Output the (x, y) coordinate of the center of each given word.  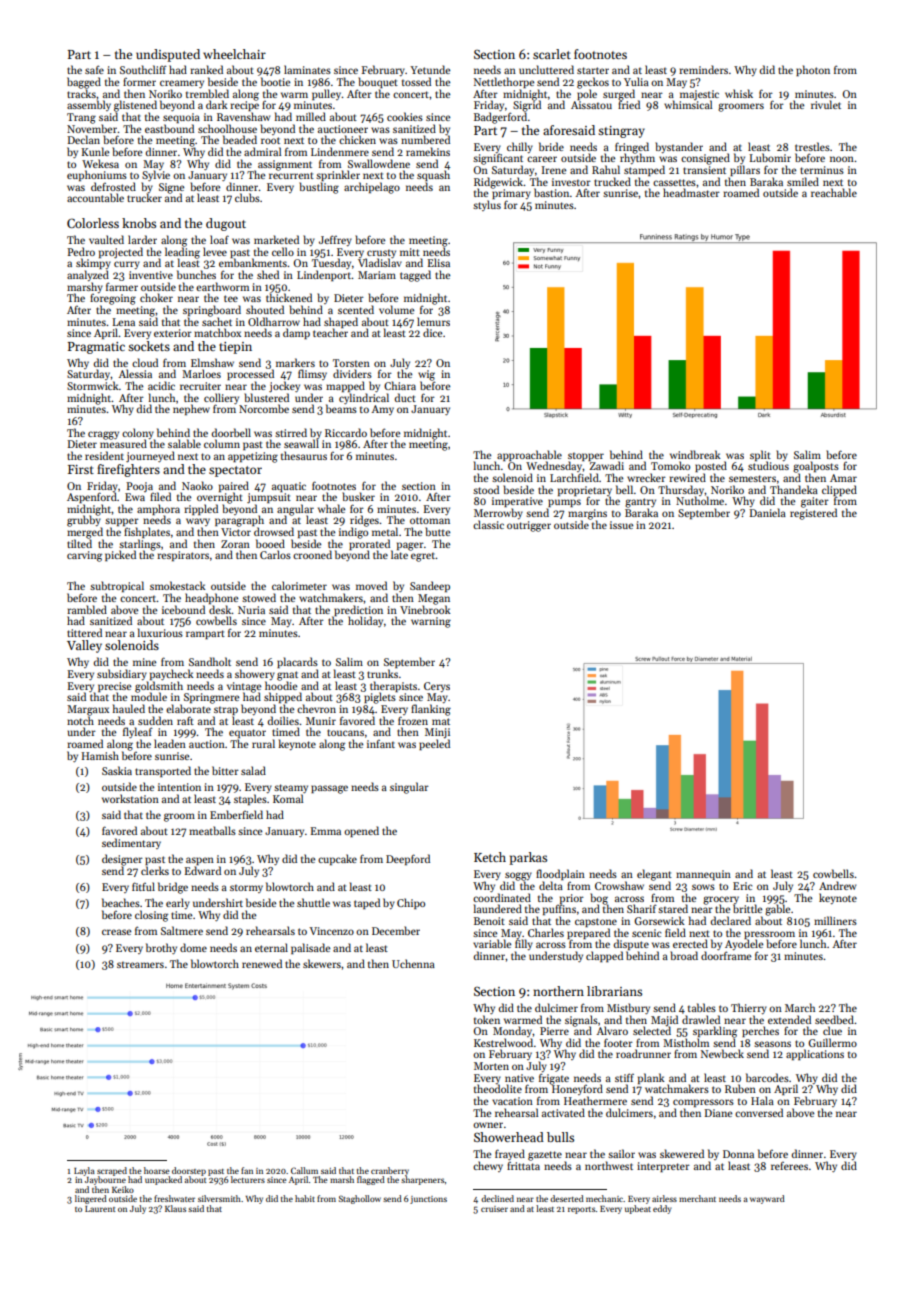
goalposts (816, 467)
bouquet (378, 82)
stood (486, 489)
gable (777, 910)
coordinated (502, 897)
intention (179, 787)
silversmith (219, 1198)
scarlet (552, 54)
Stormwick (93, 385)
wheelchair (234, 54)
